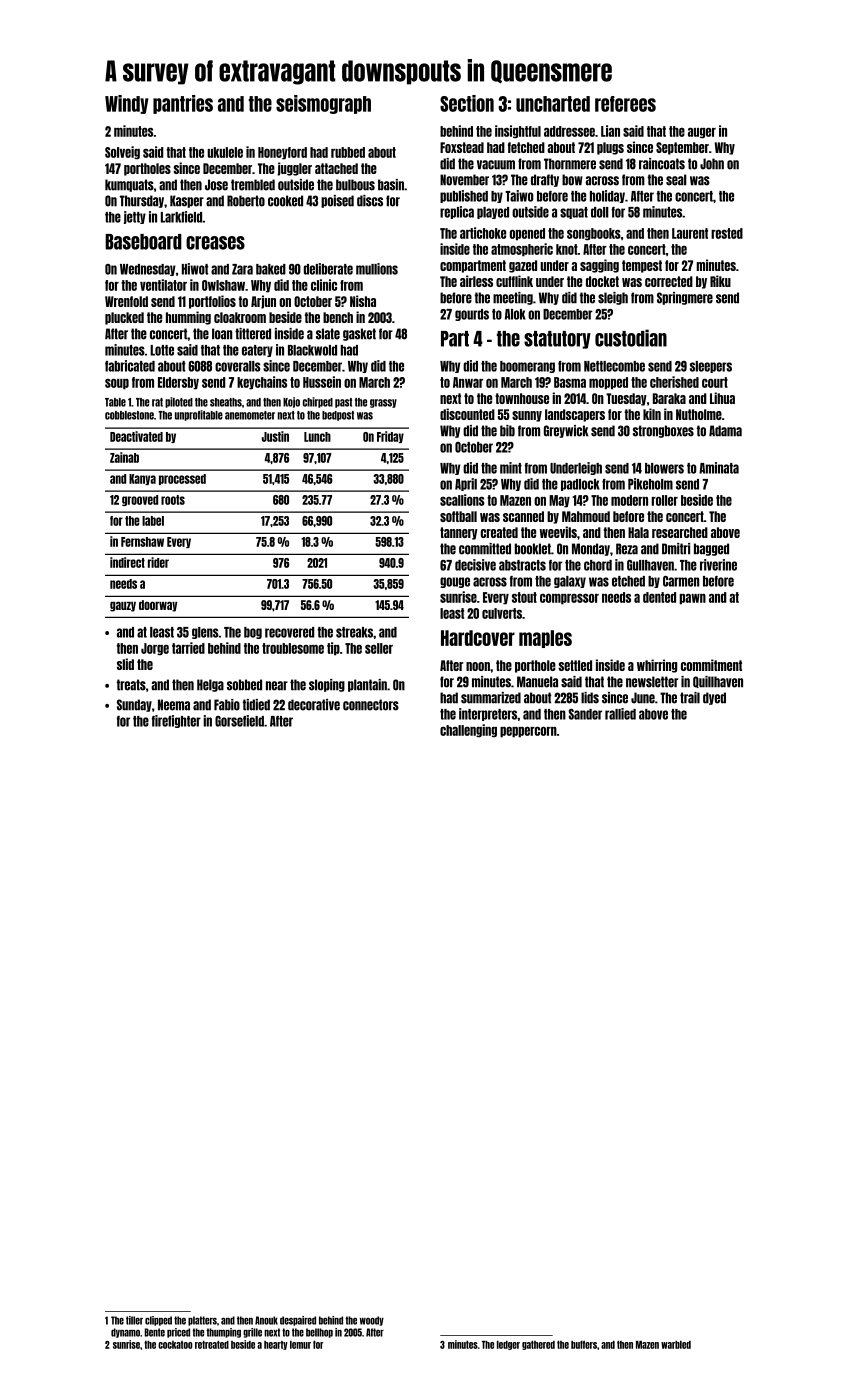 This screenshot has height=1400, width=849. I want to click on Gorsefield, so click(239, 721).
